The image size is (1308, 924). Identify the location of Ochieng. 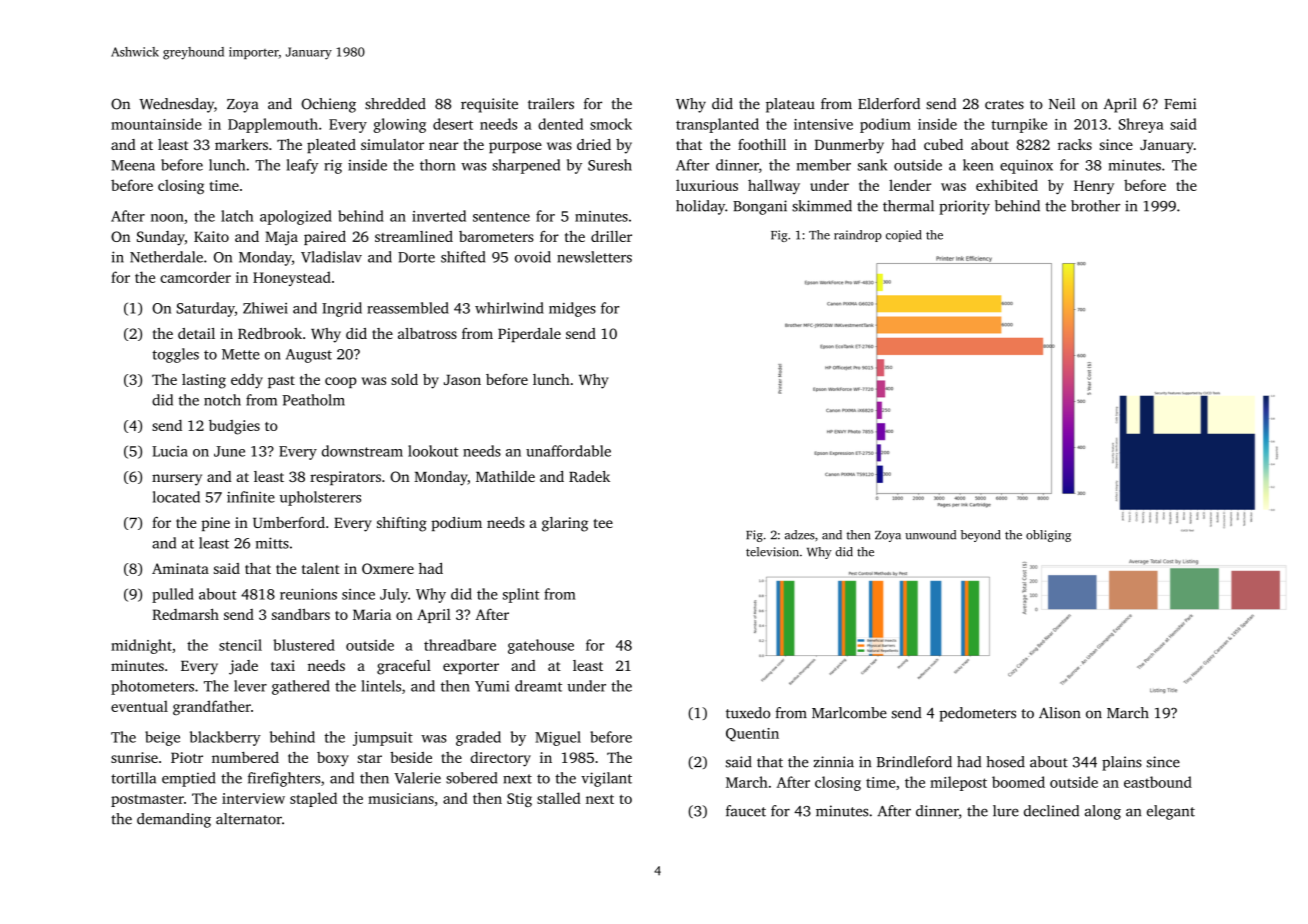
(328, 105).
